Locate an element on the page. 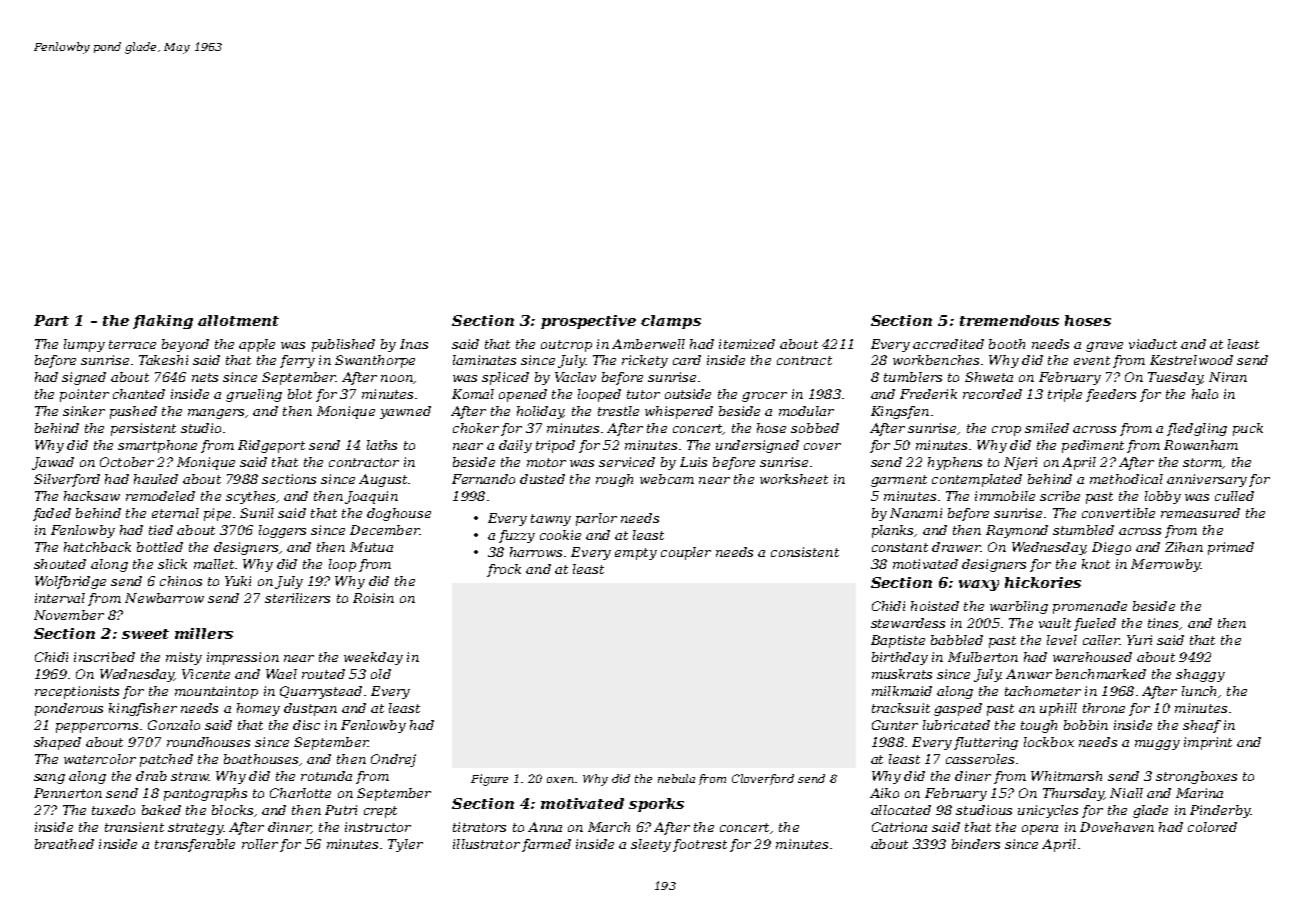 This image has width=1308, height=924. mallet is located at coordinates (214, 564).
